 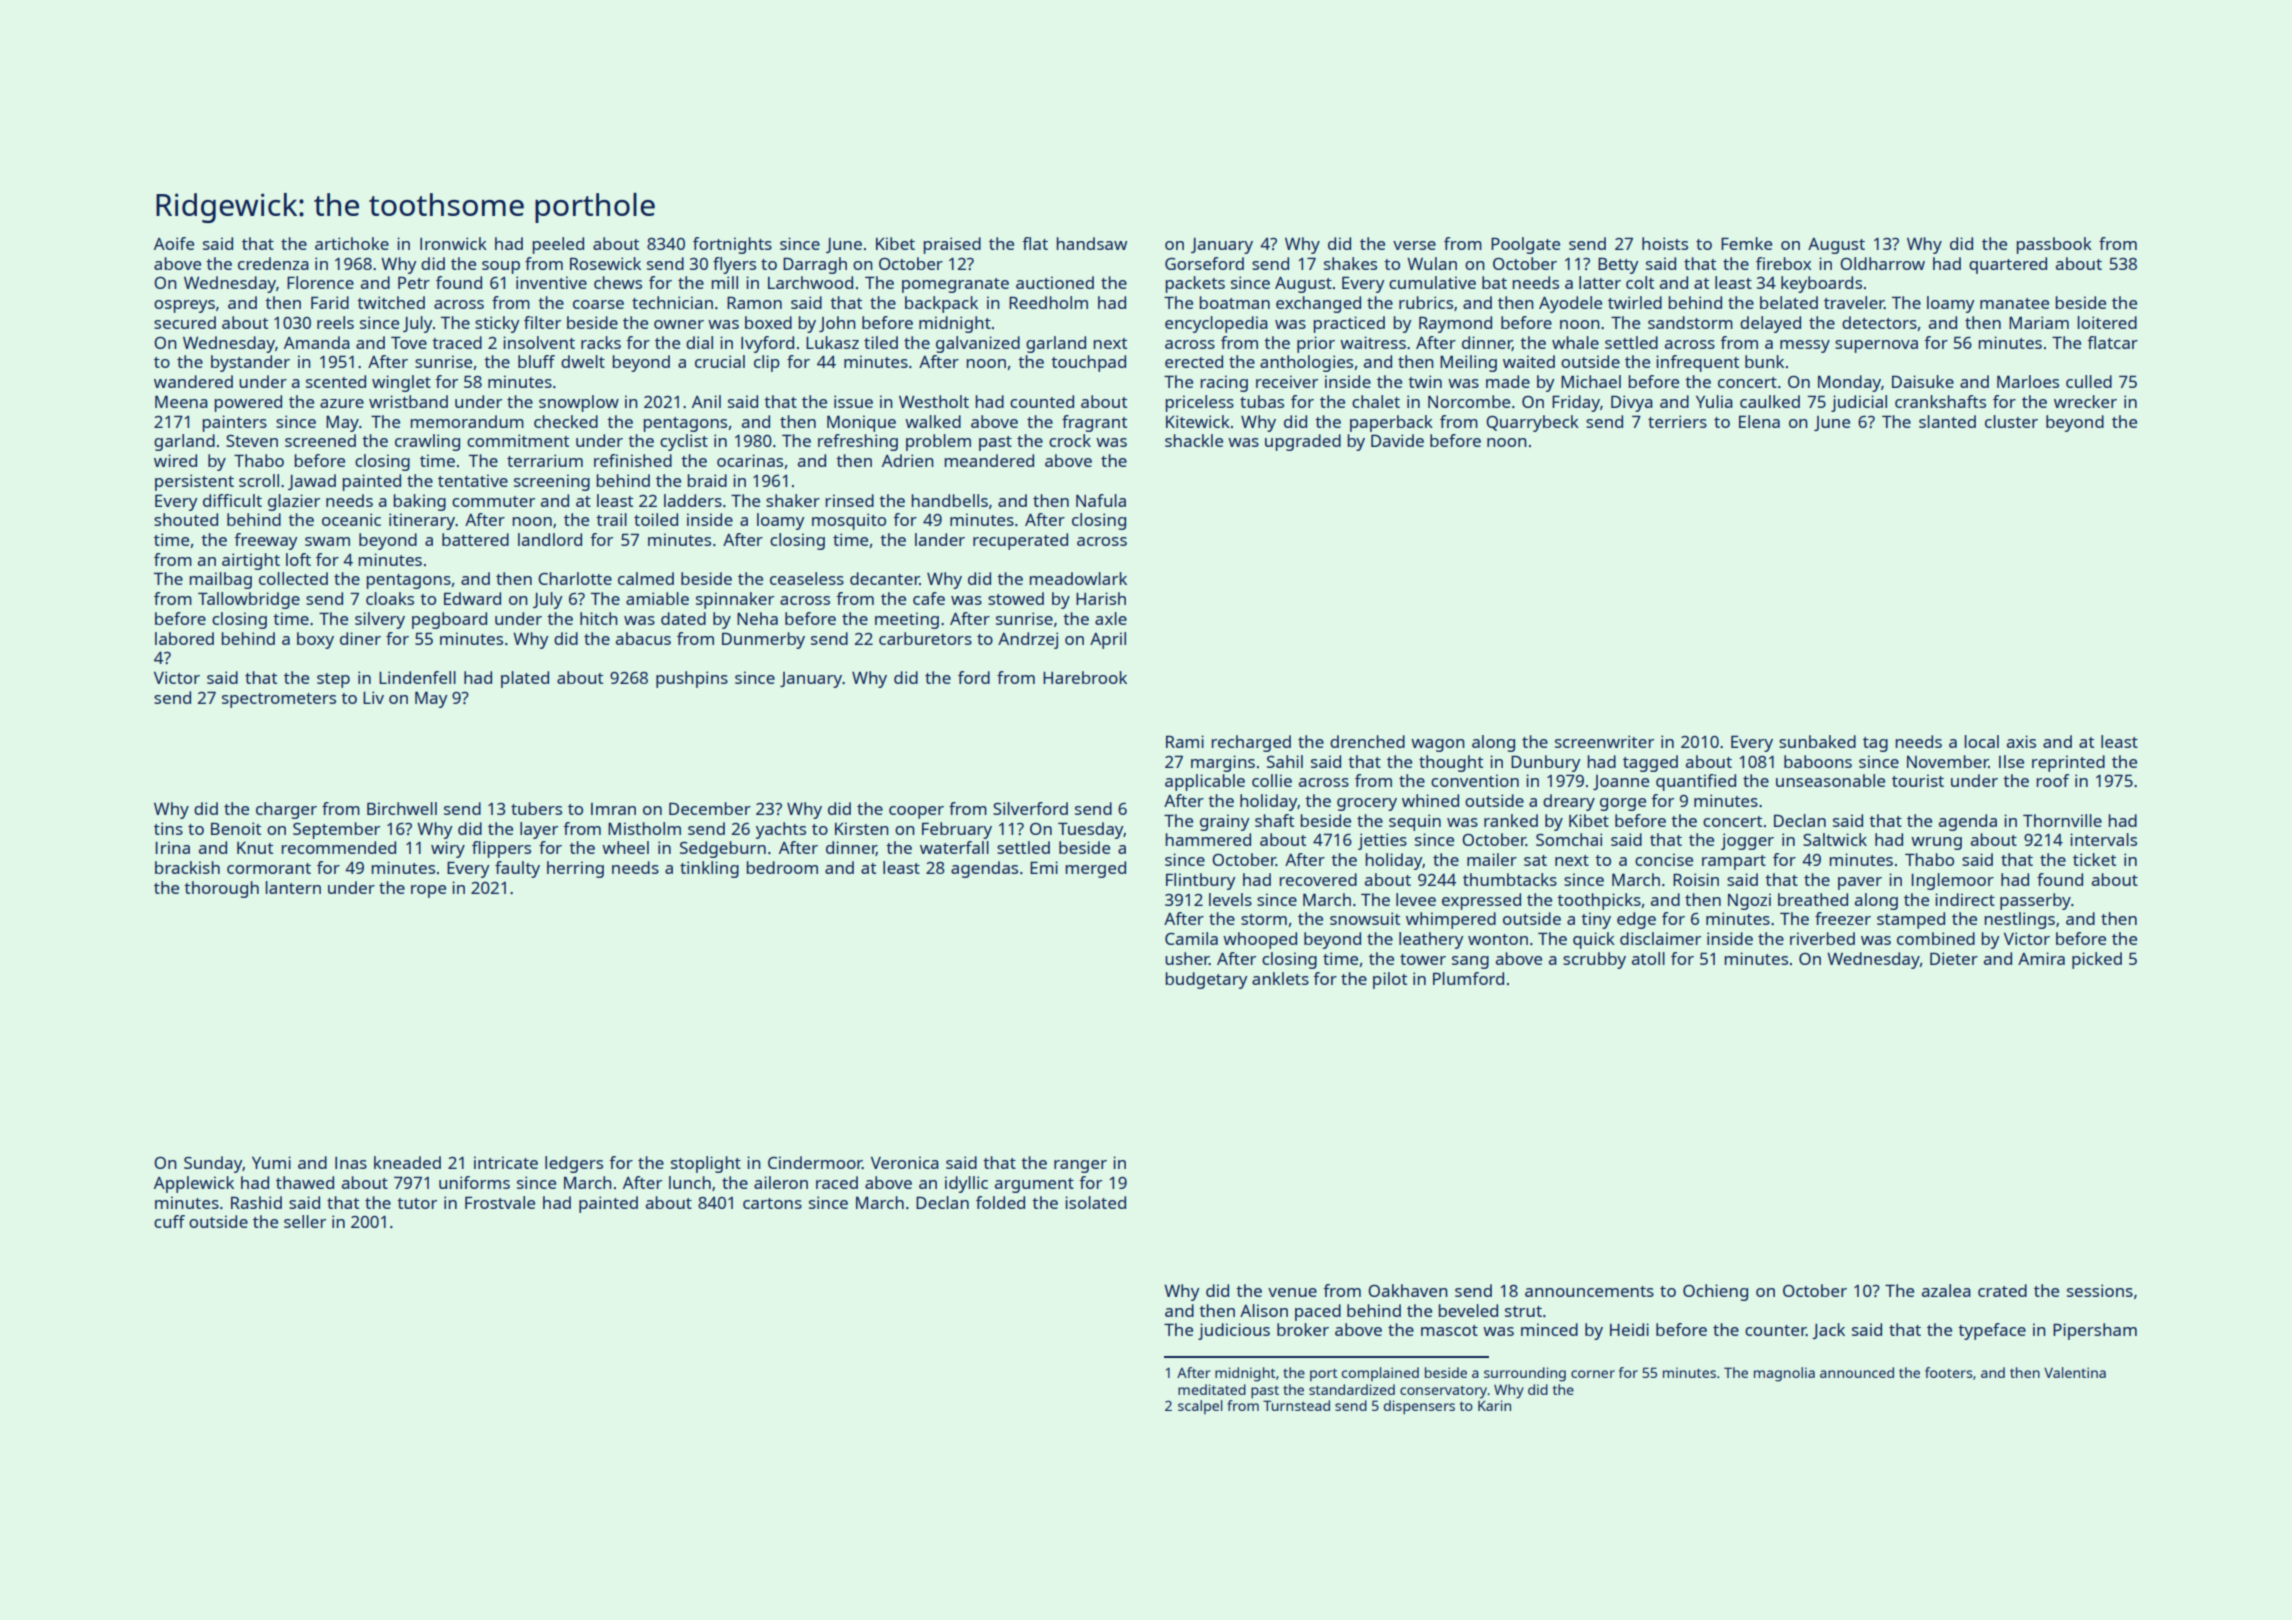 I want to click on carburetors, so click(x=925, y=638).
